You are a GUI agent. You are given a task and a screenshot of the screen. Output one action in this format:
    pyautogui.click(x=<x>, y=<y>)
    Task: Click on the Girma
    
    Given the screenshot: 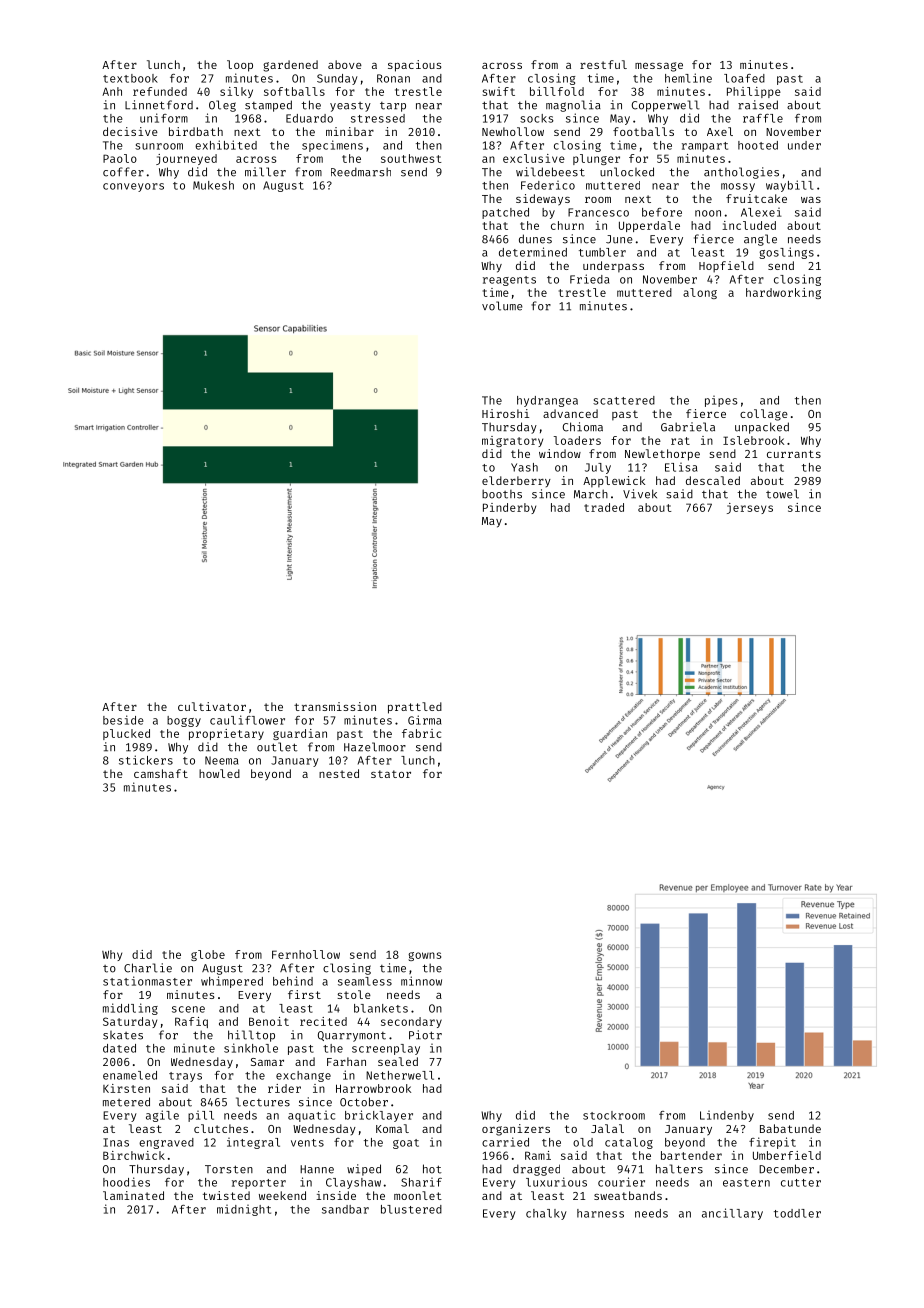 What is the action you would take?
    pyautogui.click(x=425, y=720)
